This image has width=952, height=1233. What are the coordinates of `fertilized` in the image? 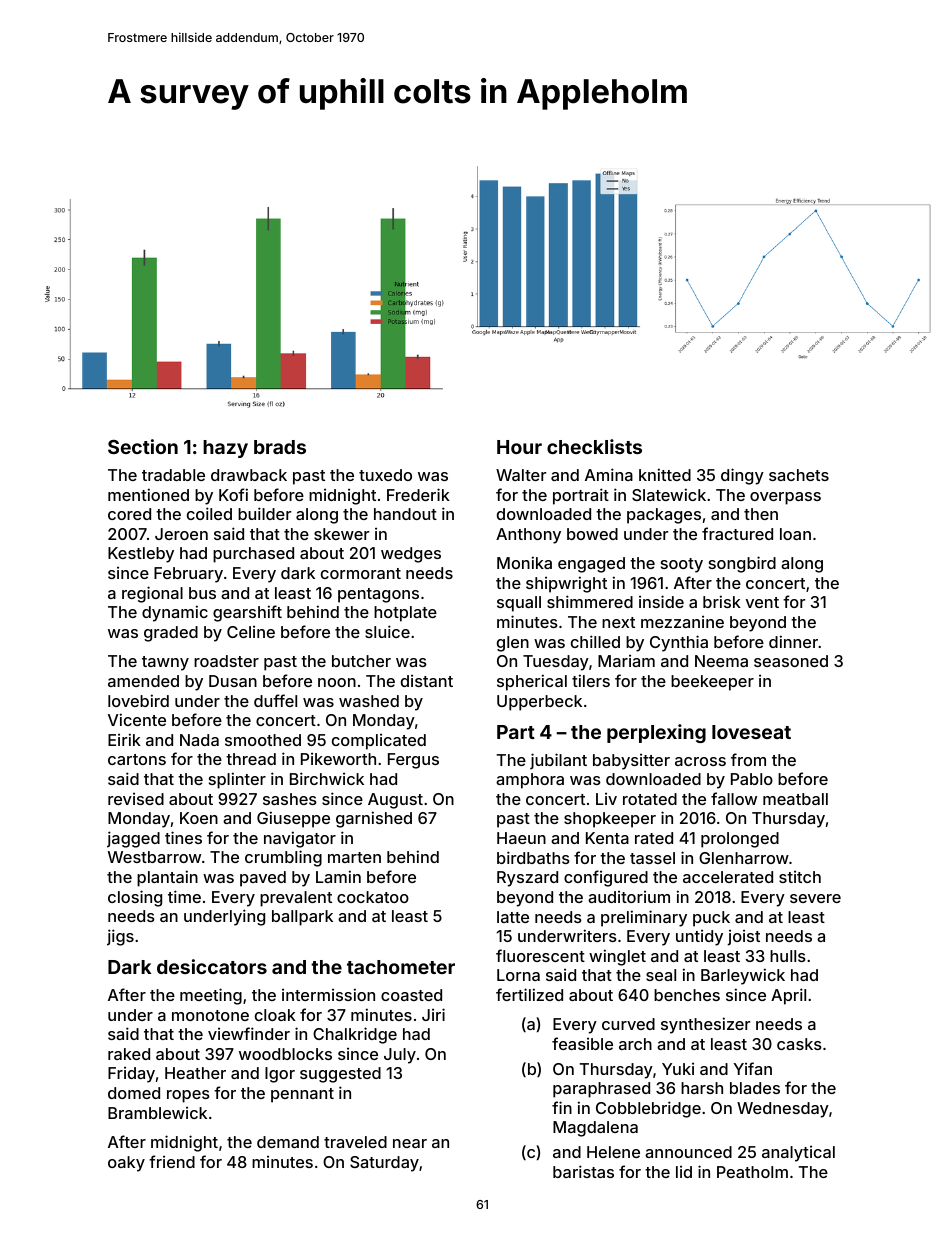 It's located at (529, 994).
